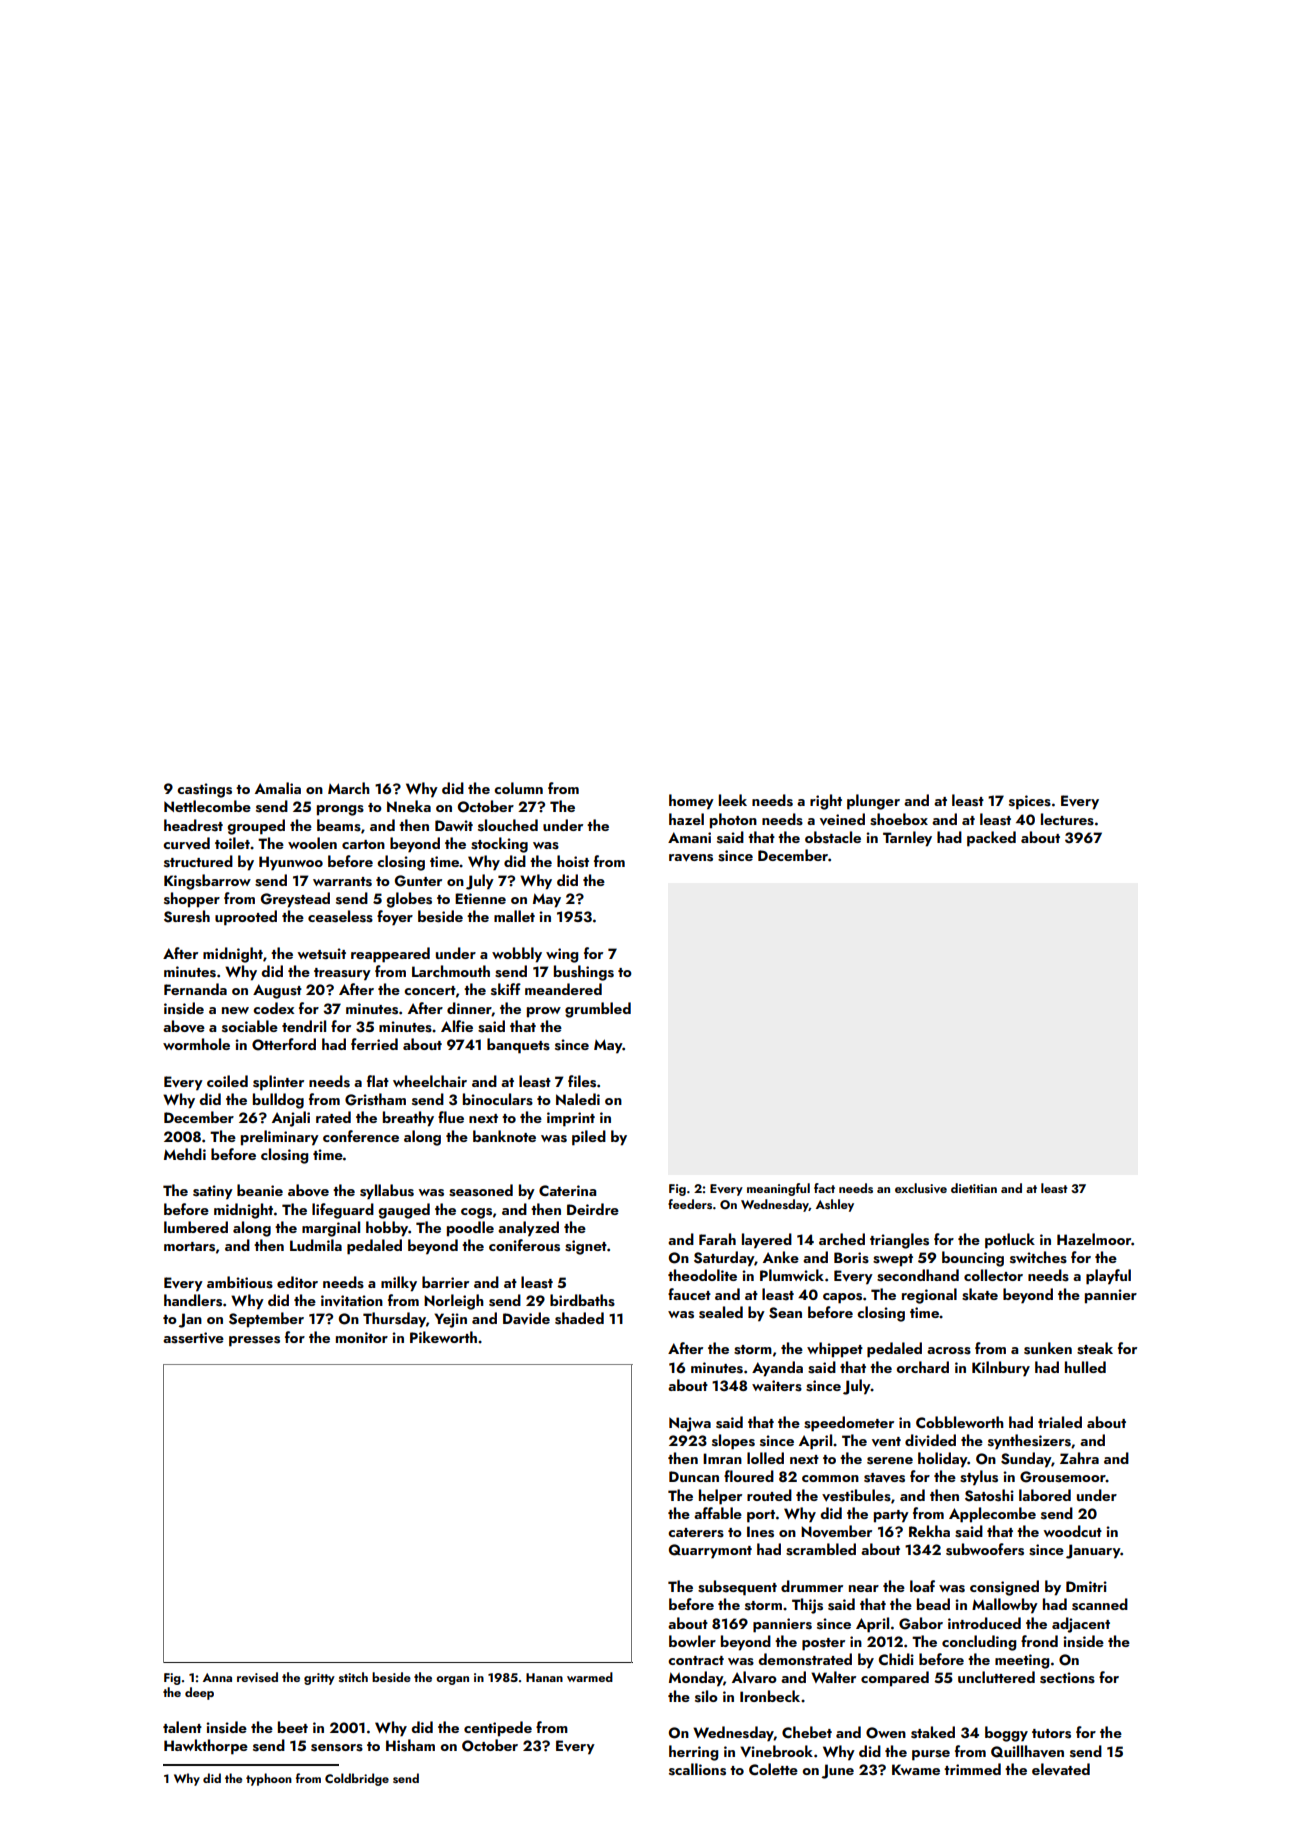 The height and width of the screenshot is (1839, 1301). I want to click on Alvaro, so click(754, 1677).
